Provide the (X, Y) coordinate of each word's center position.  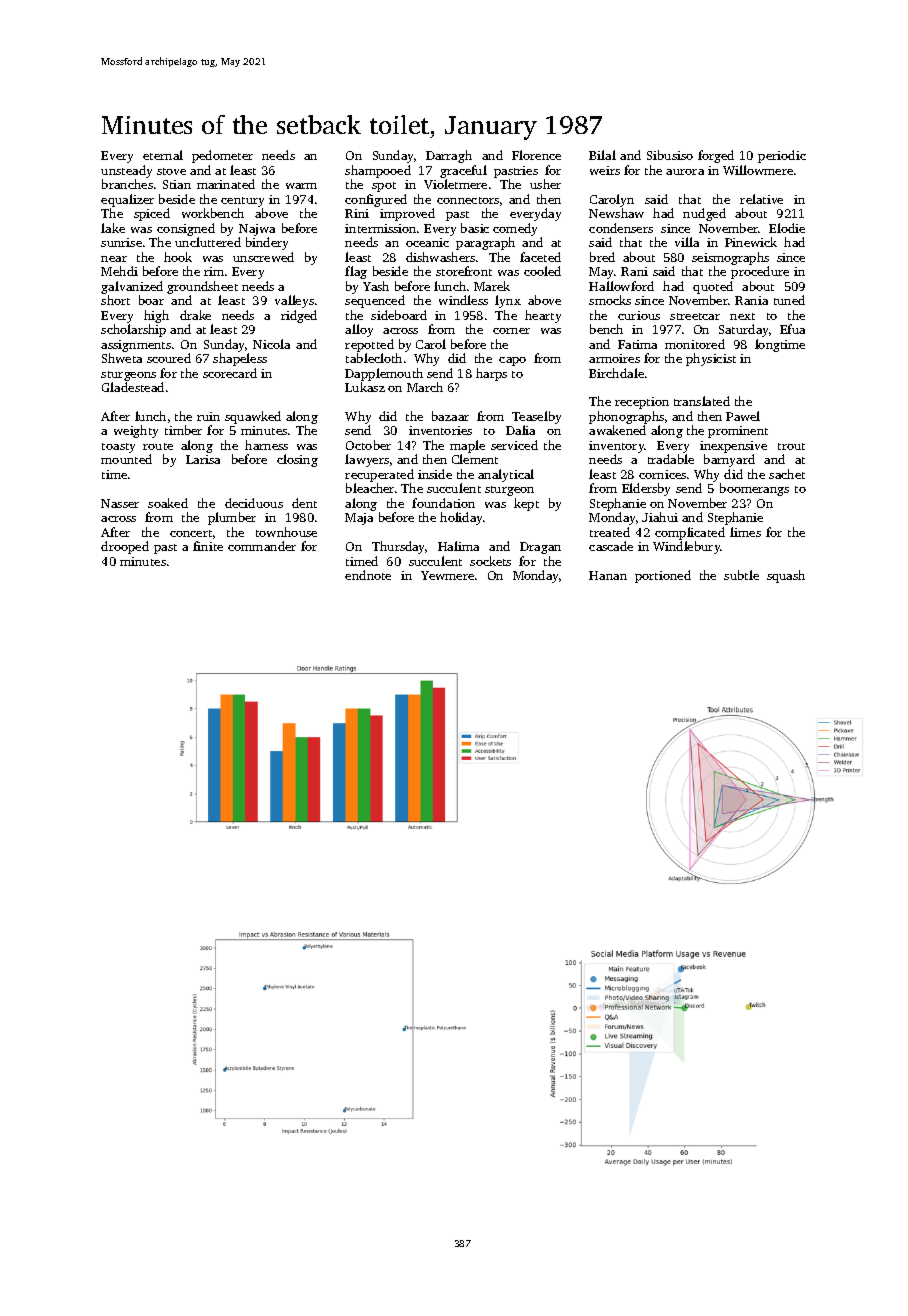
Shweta (122, 358)
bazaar (450, 416)
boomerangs (754, 489)
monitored (695, 344)
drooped (125, 547)
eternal (163, 155)
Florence (536, 155)
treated (610, 532)
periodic (782, 156)
